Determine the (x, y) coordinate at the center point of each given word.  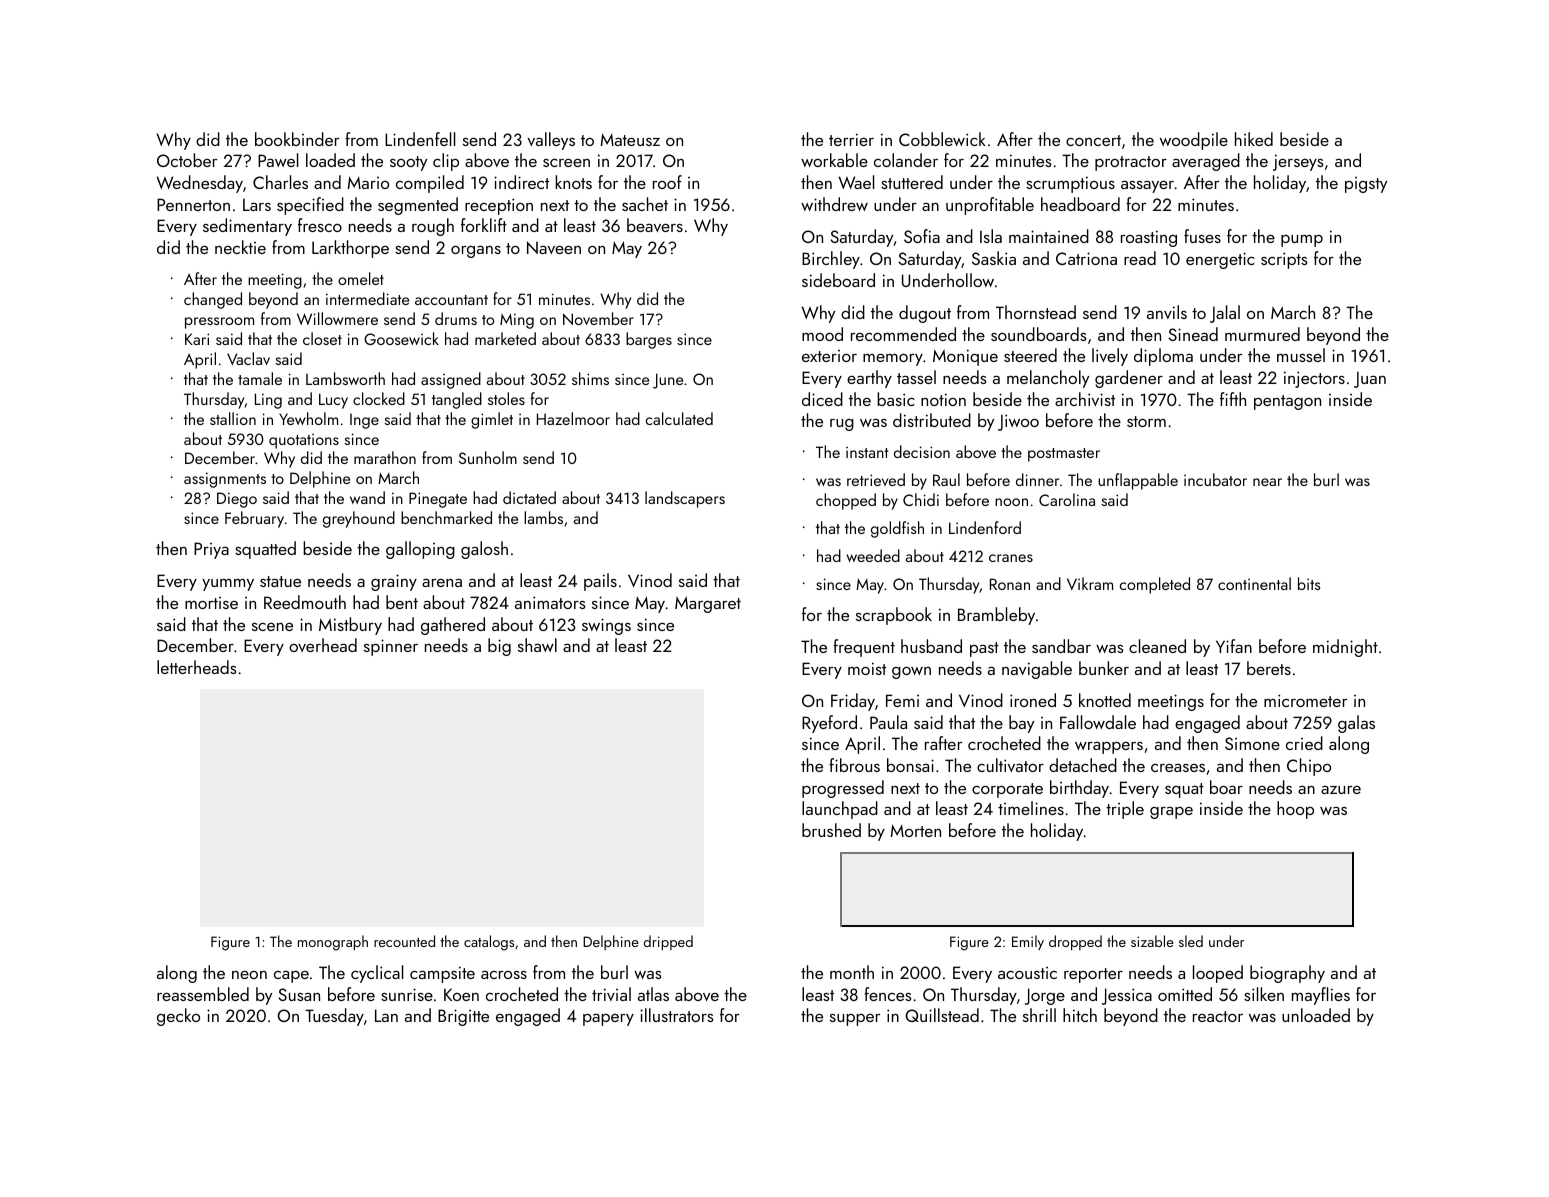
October (187, 160)
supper (855, 1020)
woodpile (1194, 141)
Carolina (1067, 499)
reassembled (203, 994)
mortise (211, 603)
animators (550, 602)
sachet (645, 204)
